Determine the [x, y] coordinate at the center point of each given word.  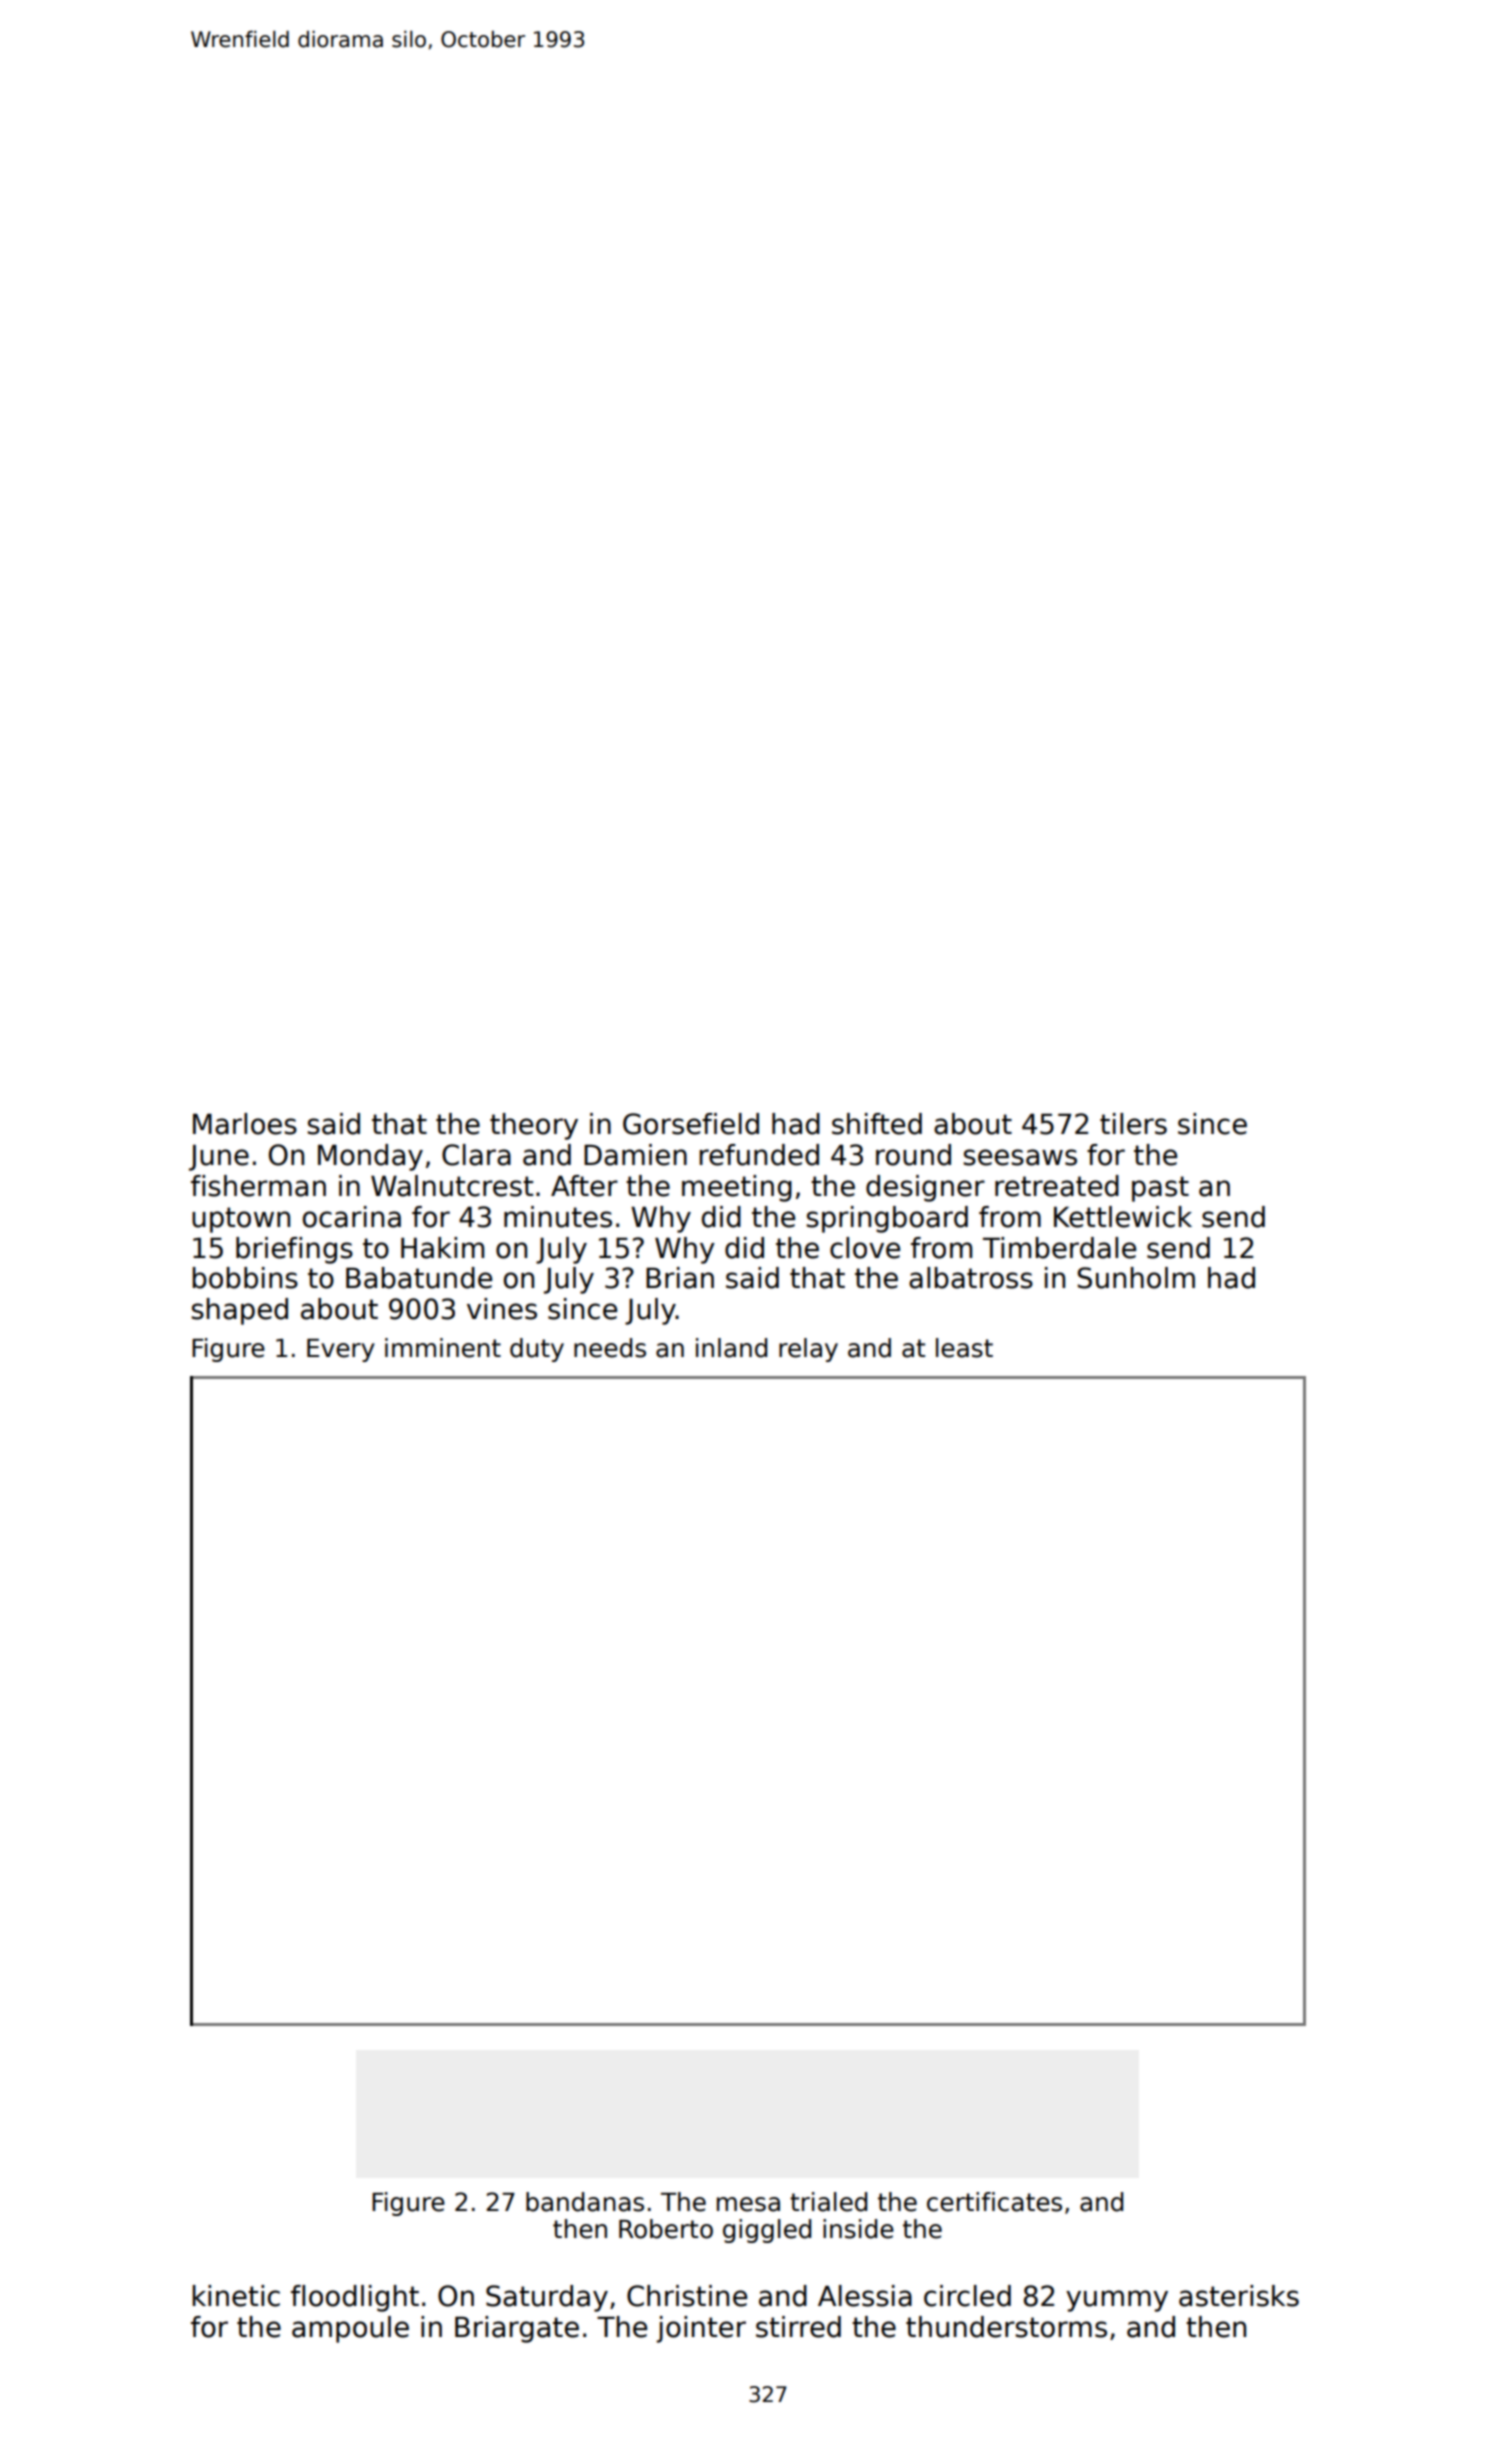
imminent [443, 1348]
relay [808, 1350]
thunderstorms [1006, 2327]
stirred [798, 2327]
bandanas [585, 2202]
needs [610, 1348]
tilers [1133, 1124]
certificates [994, 2202]
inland [731, 1348]
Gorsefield [691, 1124]
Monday [370, 1157]
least [964, 1348]
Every [341, 1350]
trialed [828, 2202]
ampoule [350, 2329]
